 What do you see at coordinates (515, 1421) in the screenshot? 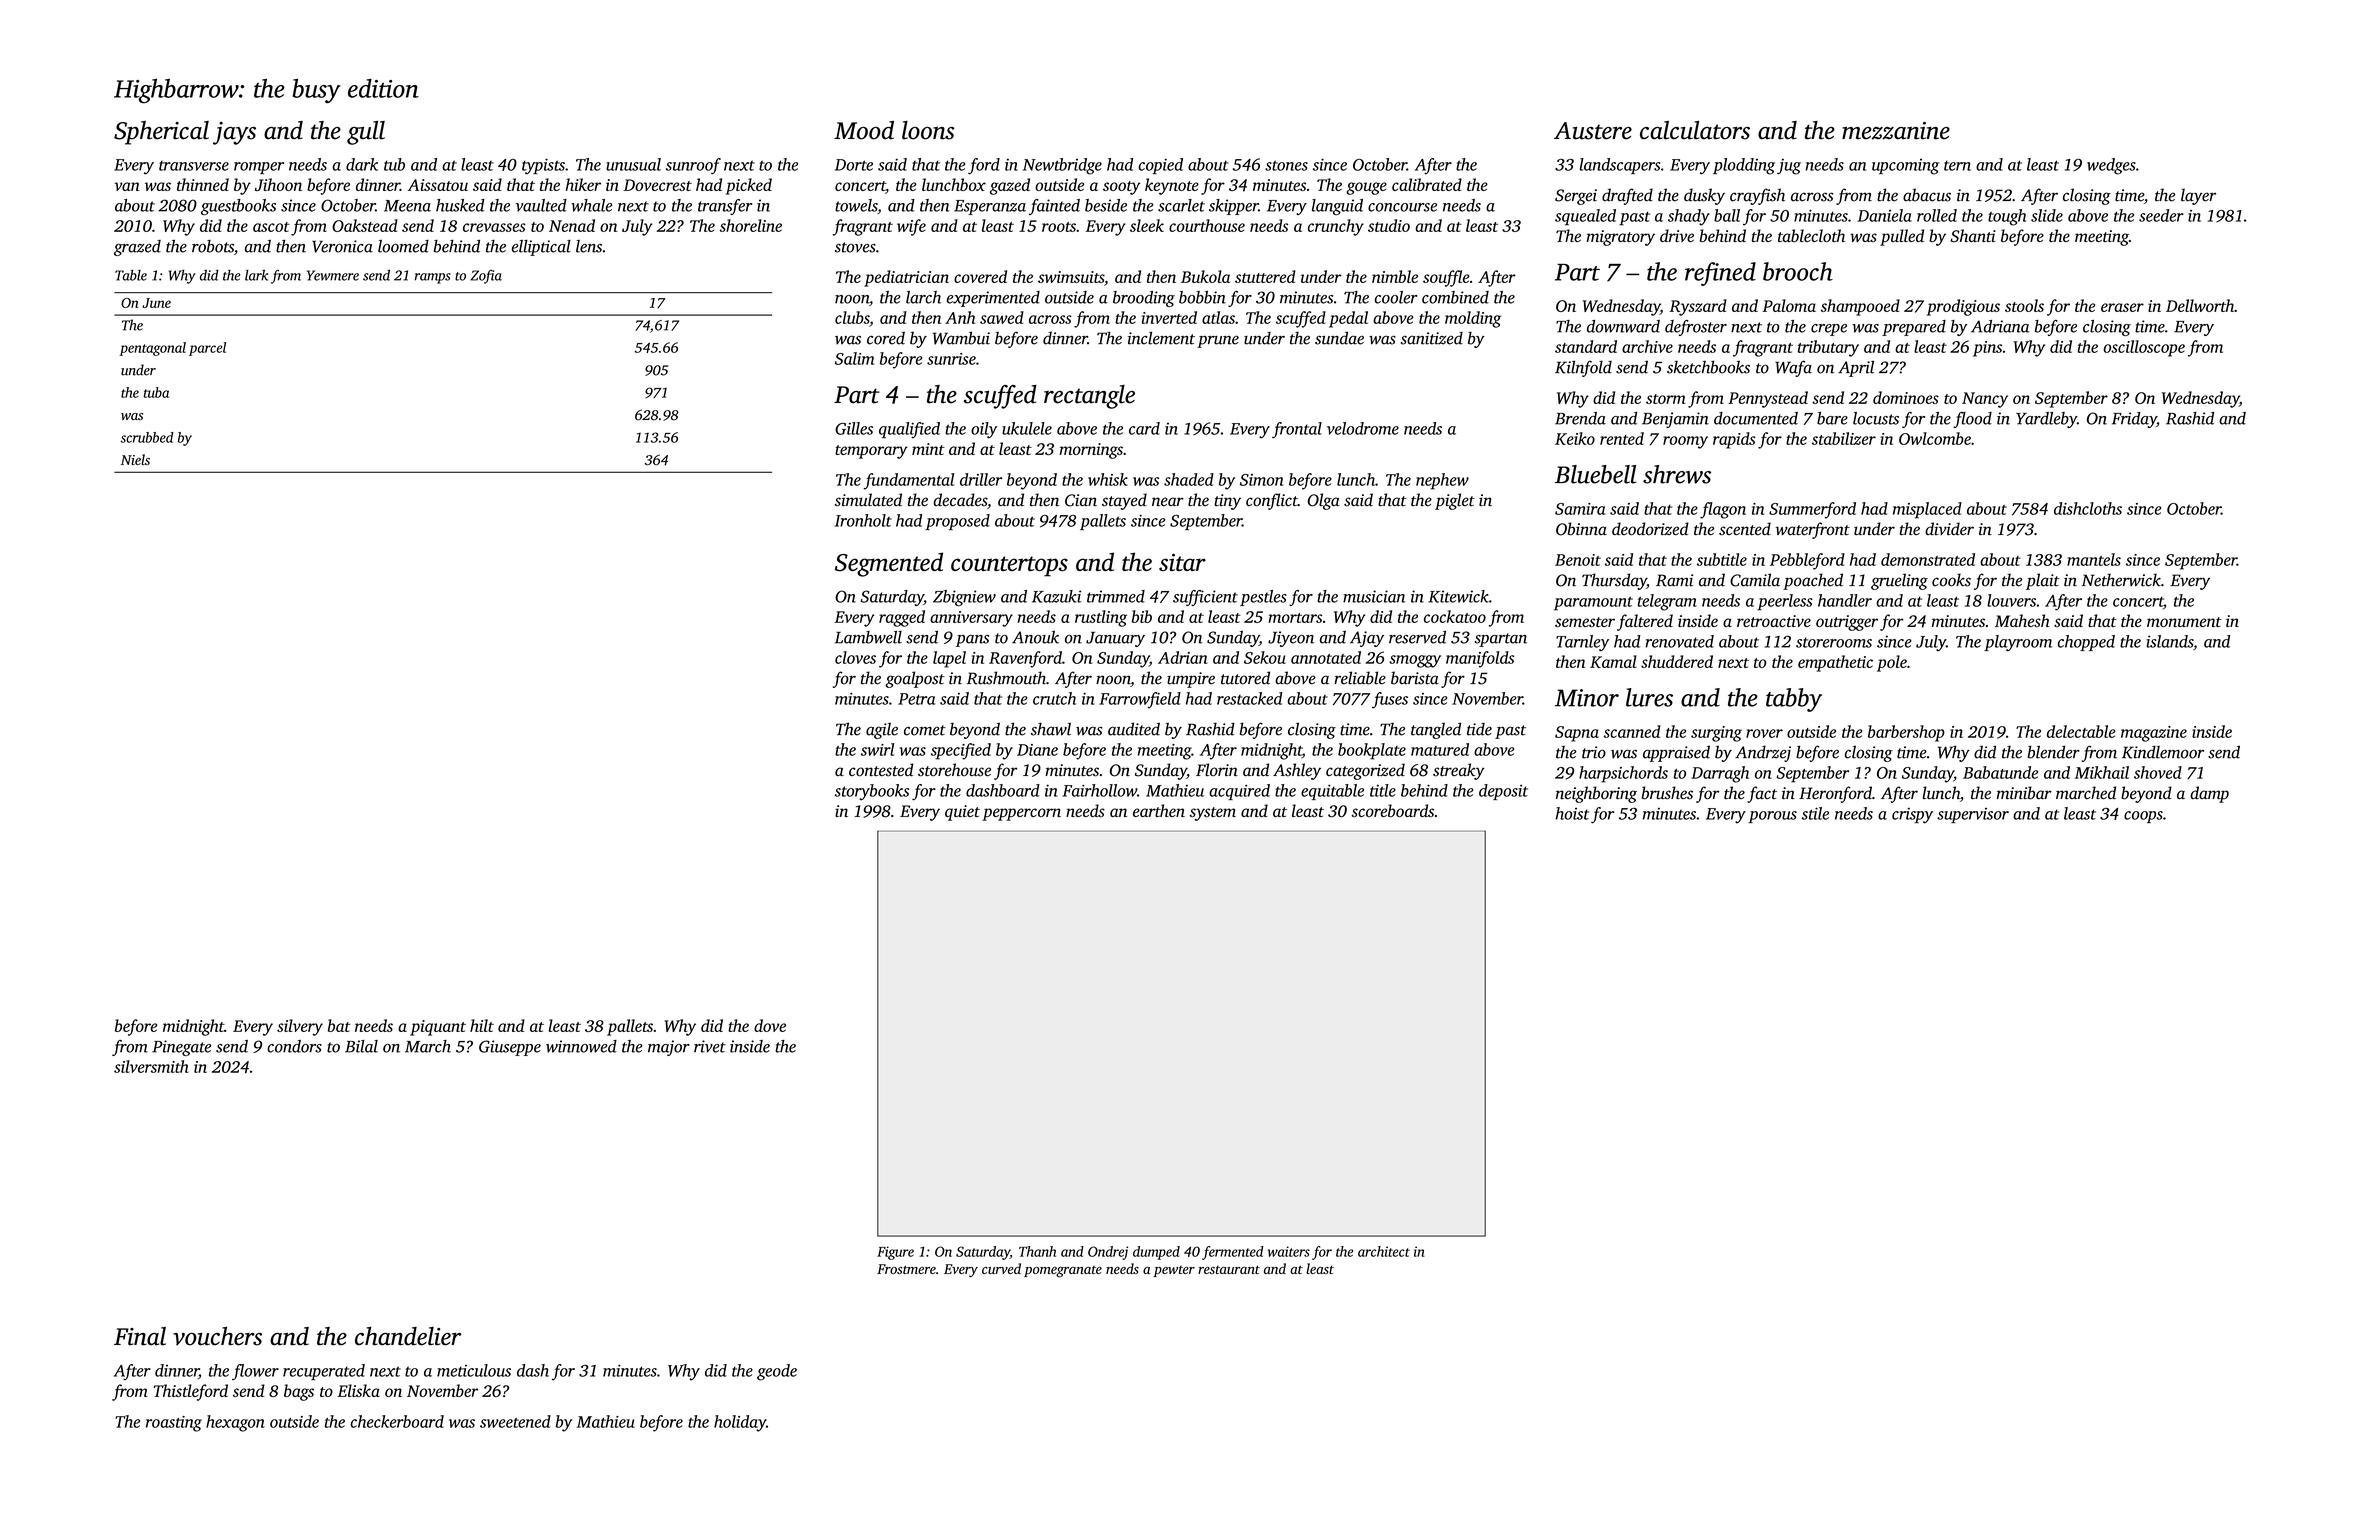
I see `sweetened` at bounding box center [515, 1421].
